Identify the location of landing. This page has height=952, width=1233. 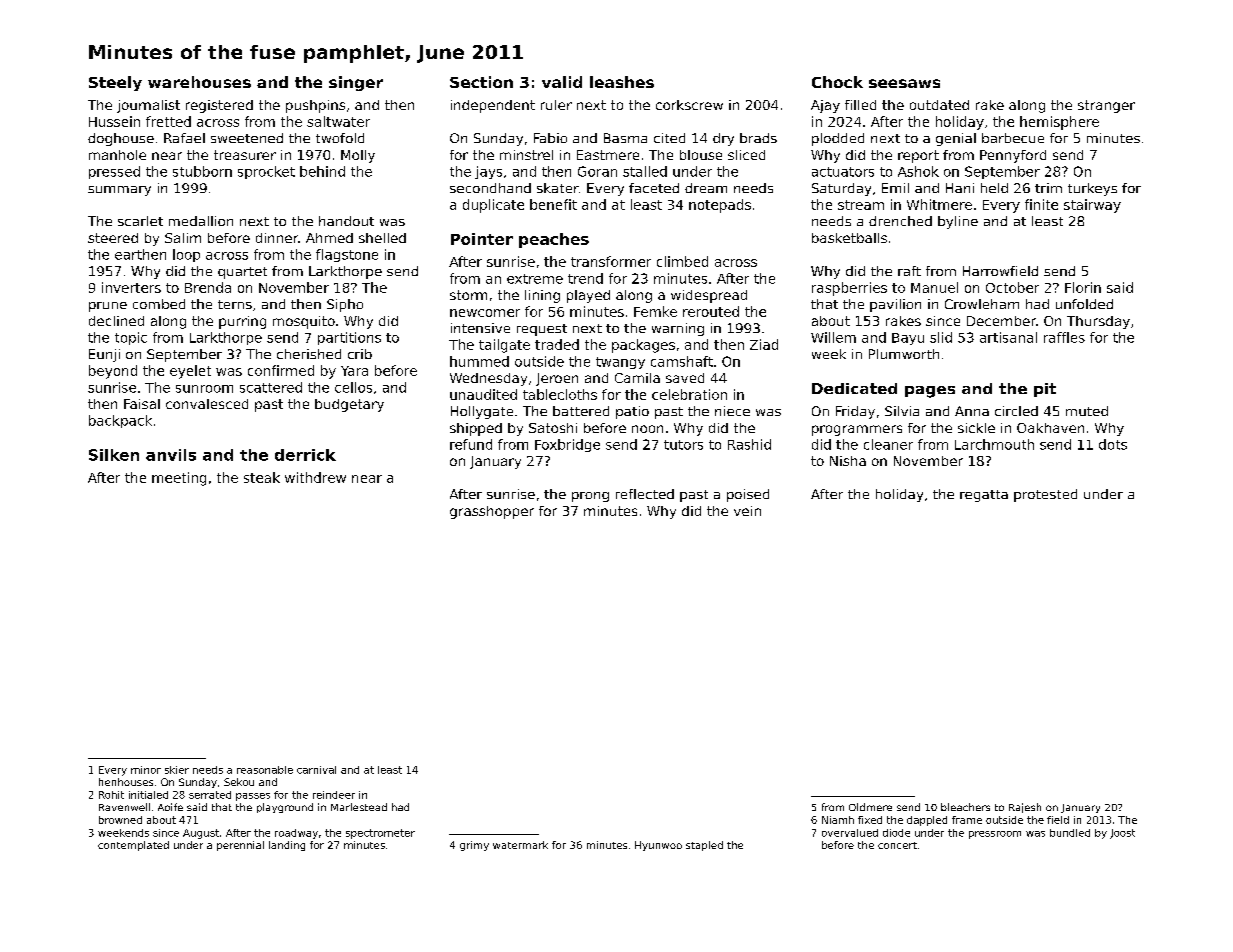
(287, 846).
